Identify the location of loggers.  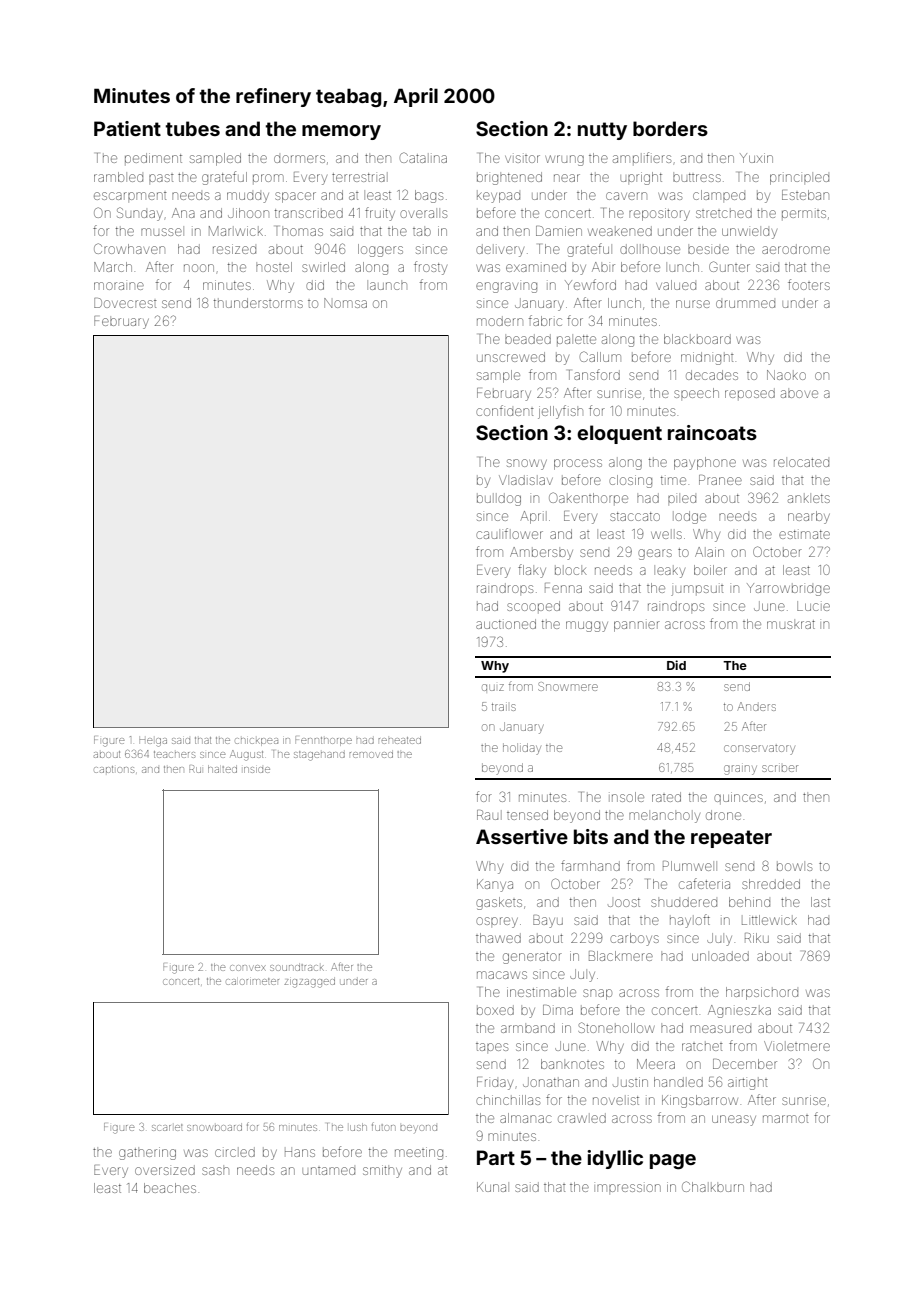
(380, 250).
